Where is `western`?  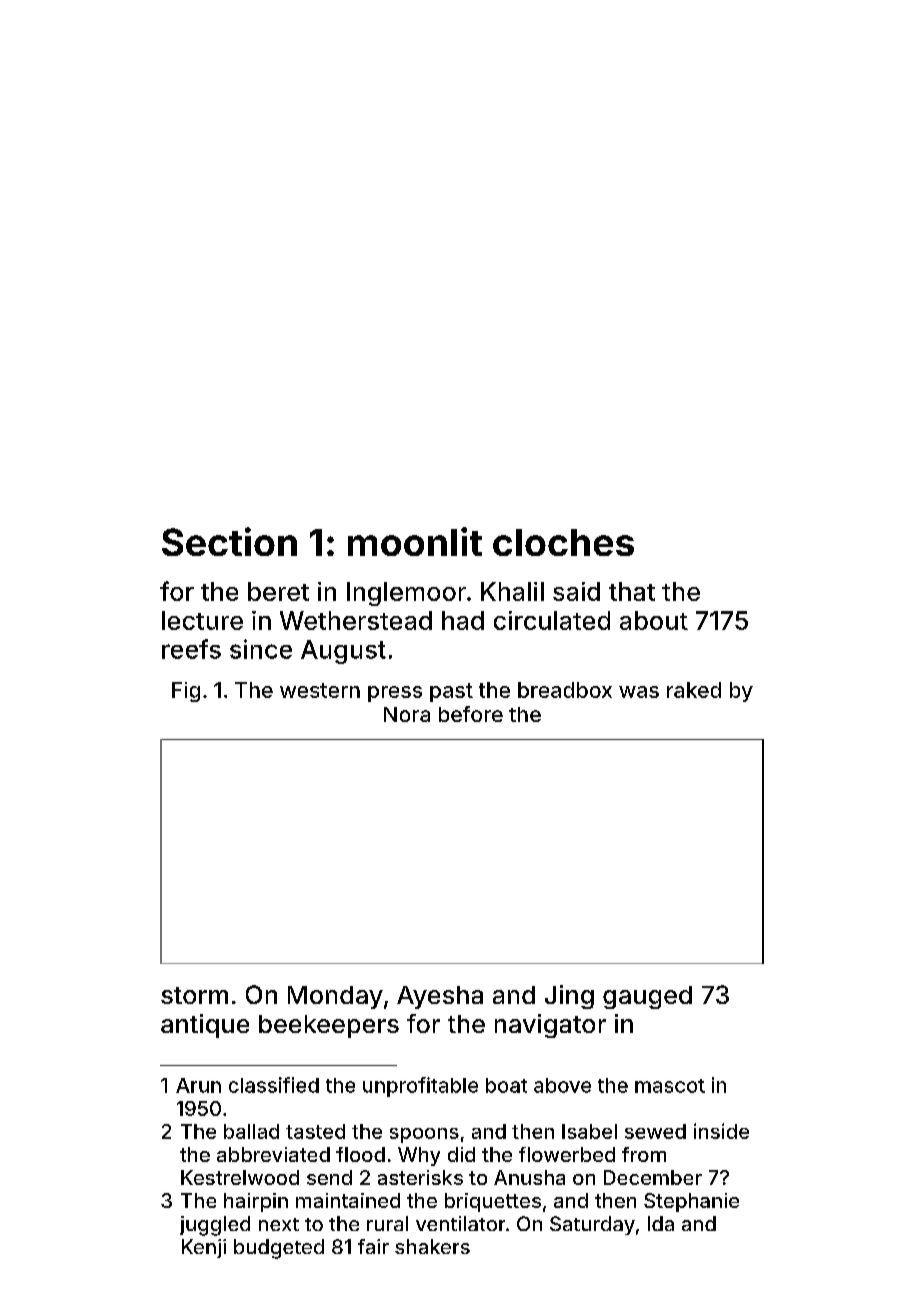
western is located at coordinates (320, 690).
